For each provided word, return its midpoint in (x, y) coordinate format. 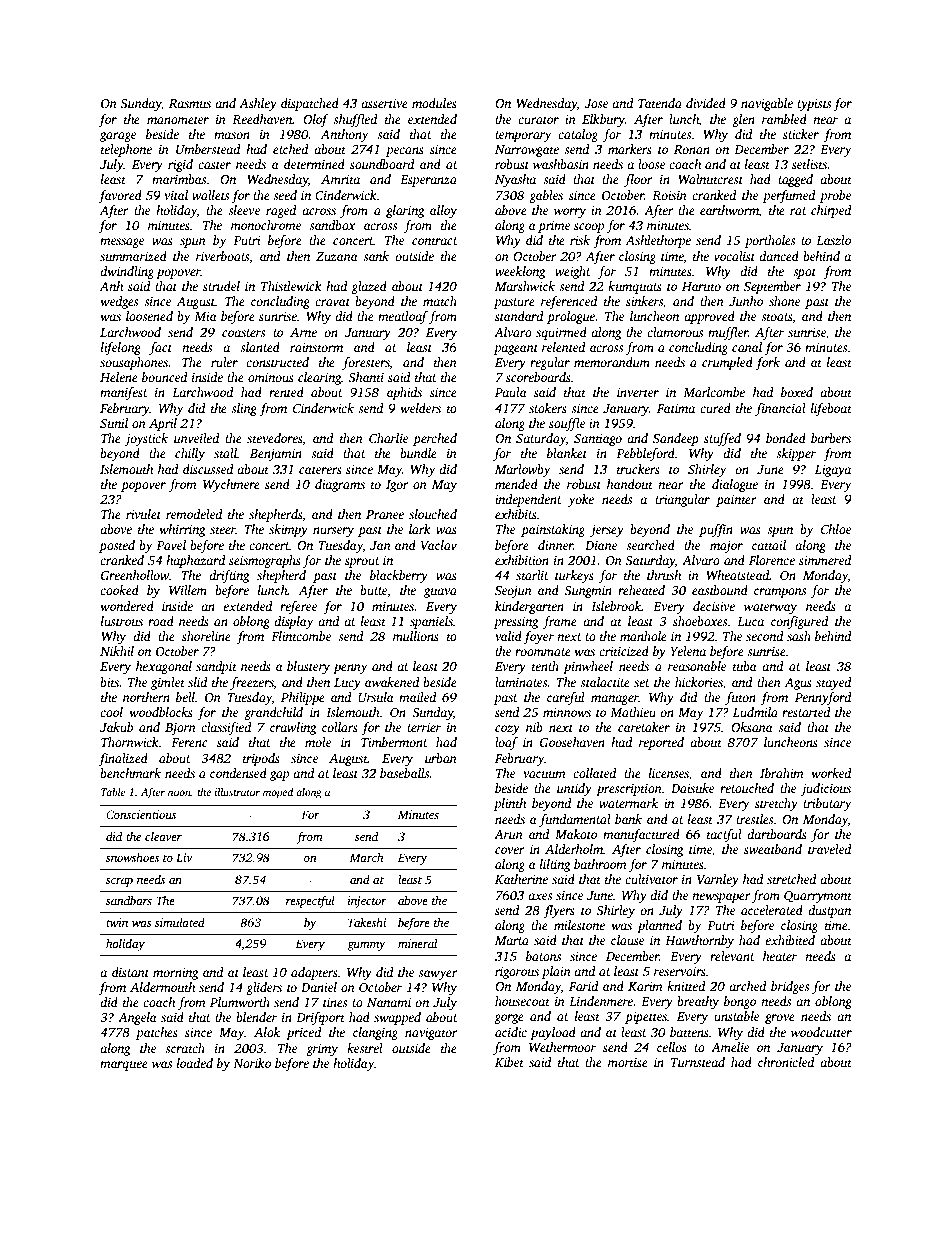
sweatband (773, 849)
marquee (124, 1066)
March (366, 857)
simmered (825, 560)
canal (747, 347)
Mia (205, 316)
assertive (384, 103)
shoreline (206, 636)
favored (120, 196)
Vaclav (439, 545)
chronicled (786, 1062)
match (440, 301)
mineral (417, 943)
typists (814, 105)
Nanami (389, 1002)
